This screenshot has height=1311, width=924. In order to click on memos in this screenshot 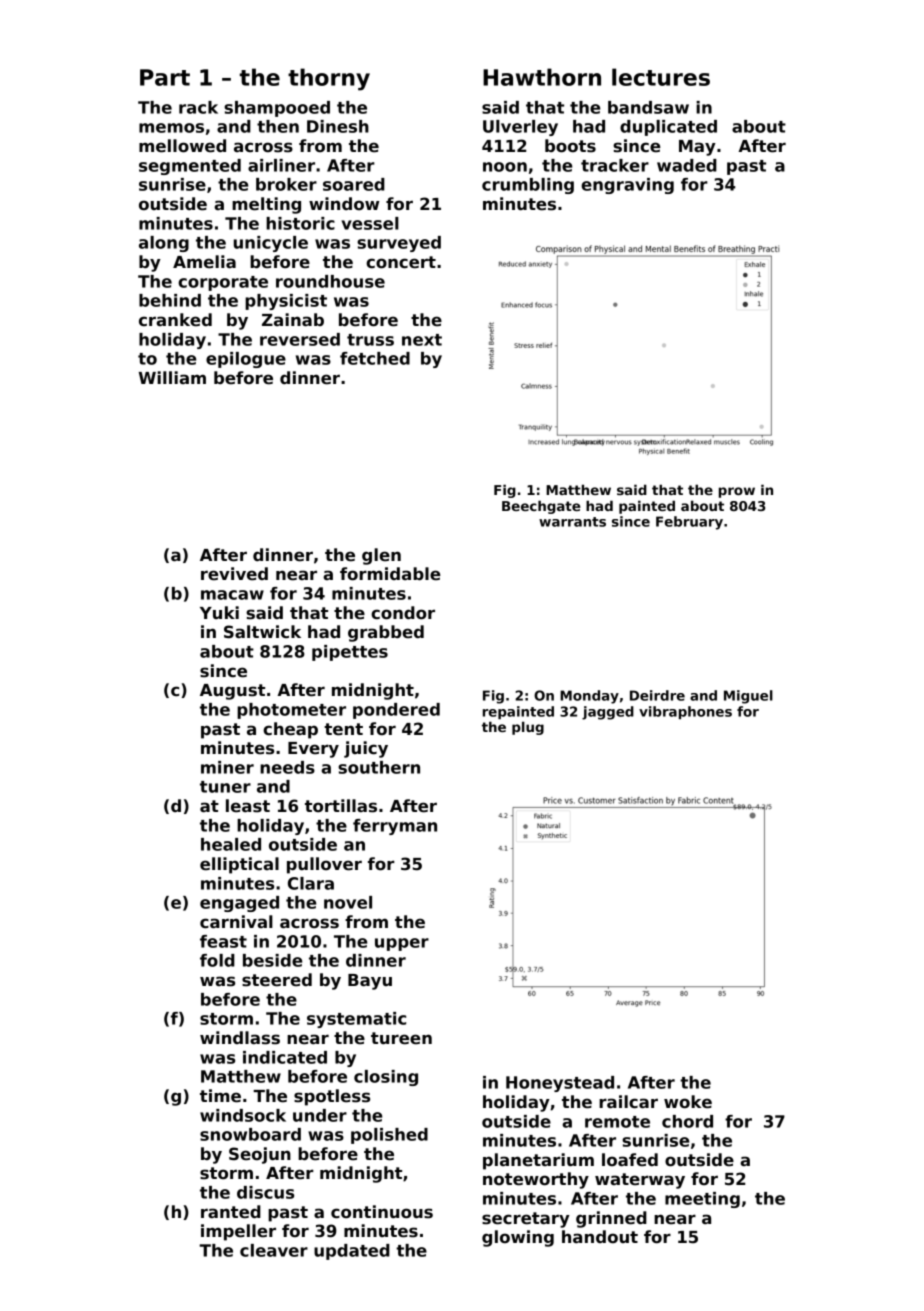, I will do `click(171, 128)`.
